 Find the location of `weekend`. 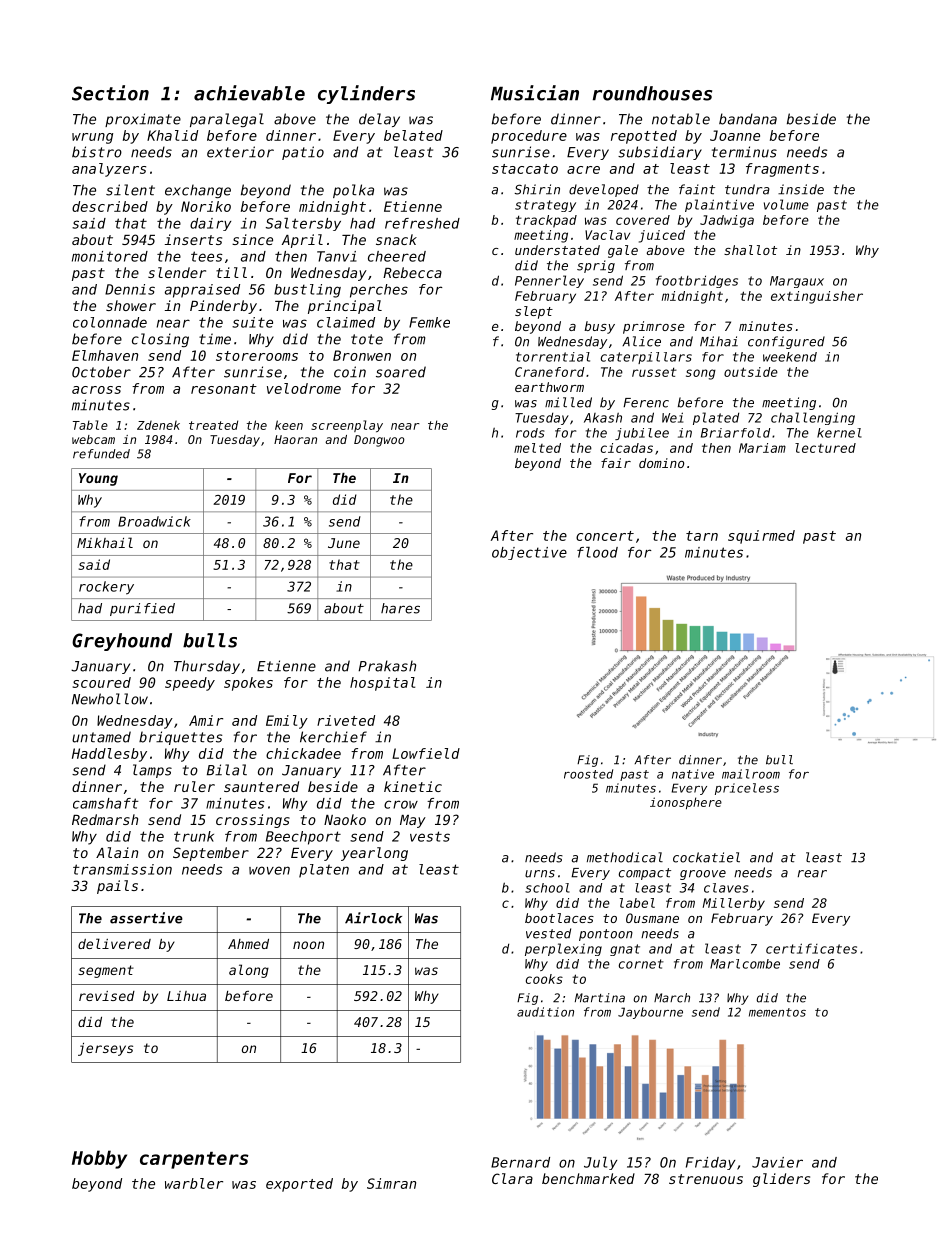

weekend is located at coordinates (790, 357).
